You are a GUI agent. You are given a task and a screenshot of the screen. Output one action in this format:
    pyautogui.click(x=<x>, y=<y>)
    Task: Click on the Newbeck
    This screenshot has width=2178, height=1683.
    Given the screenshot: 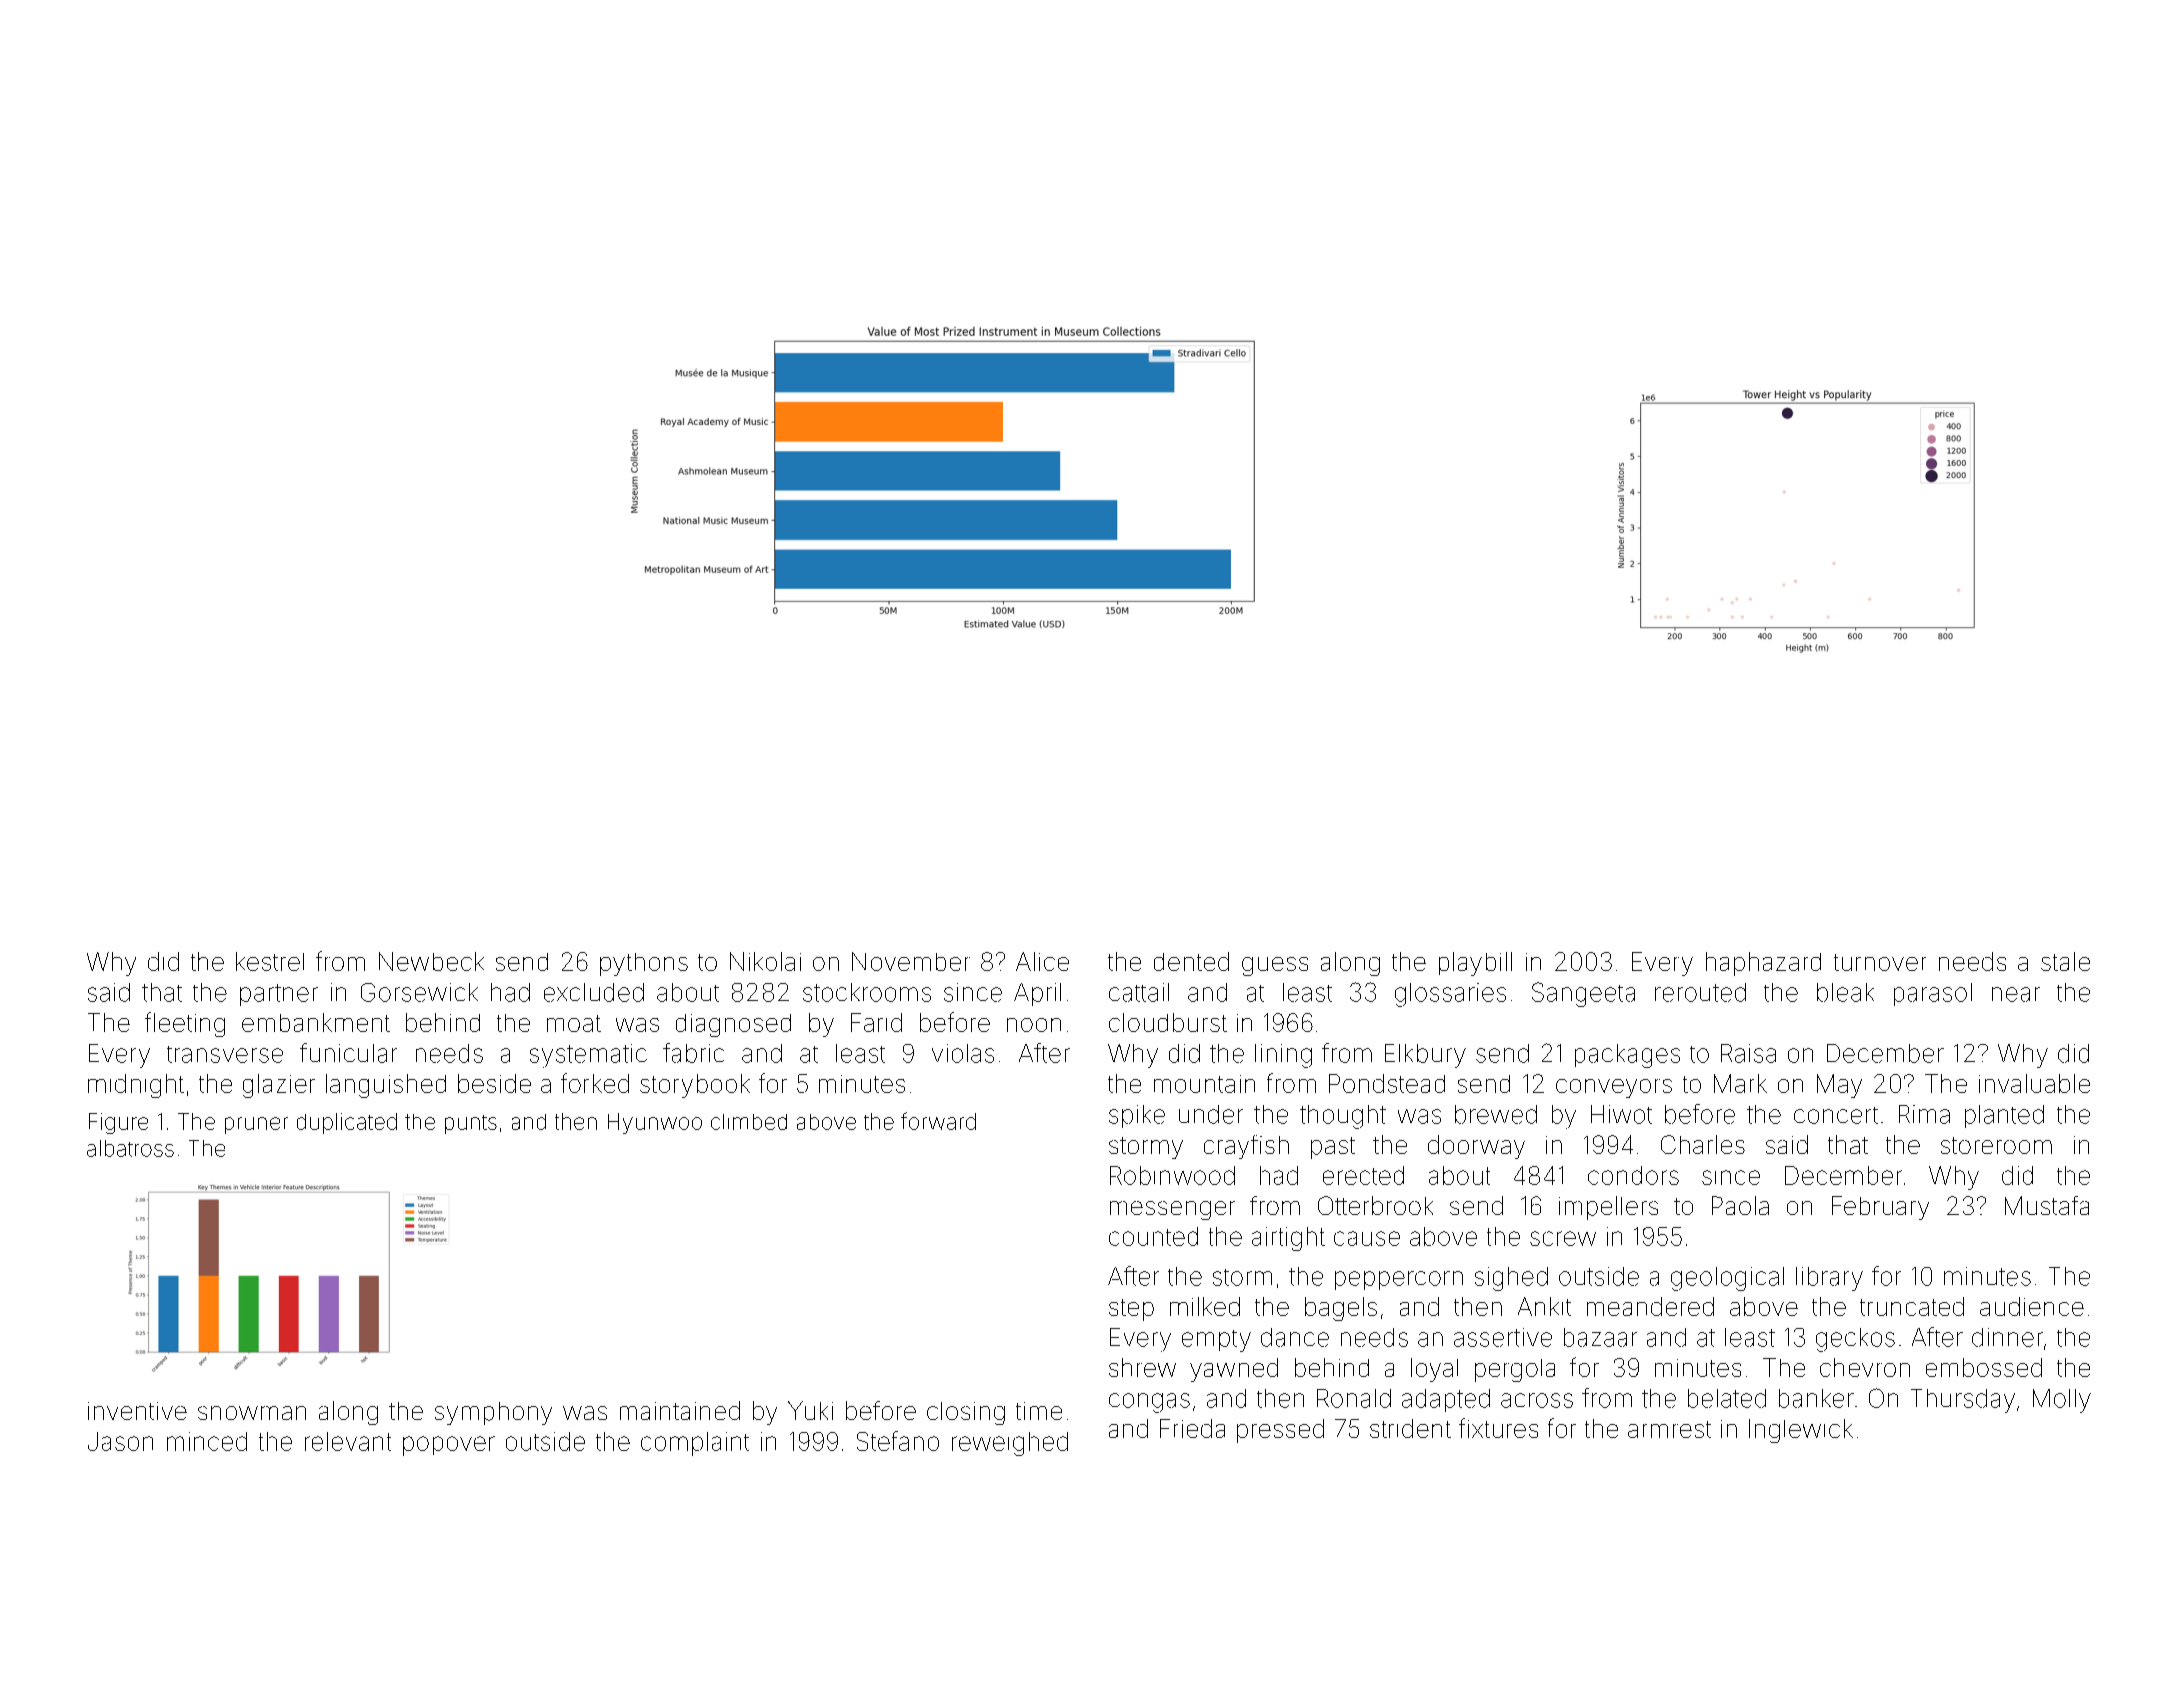 What is the action you would take?
    pyautogui.click(x=431, y=961)
